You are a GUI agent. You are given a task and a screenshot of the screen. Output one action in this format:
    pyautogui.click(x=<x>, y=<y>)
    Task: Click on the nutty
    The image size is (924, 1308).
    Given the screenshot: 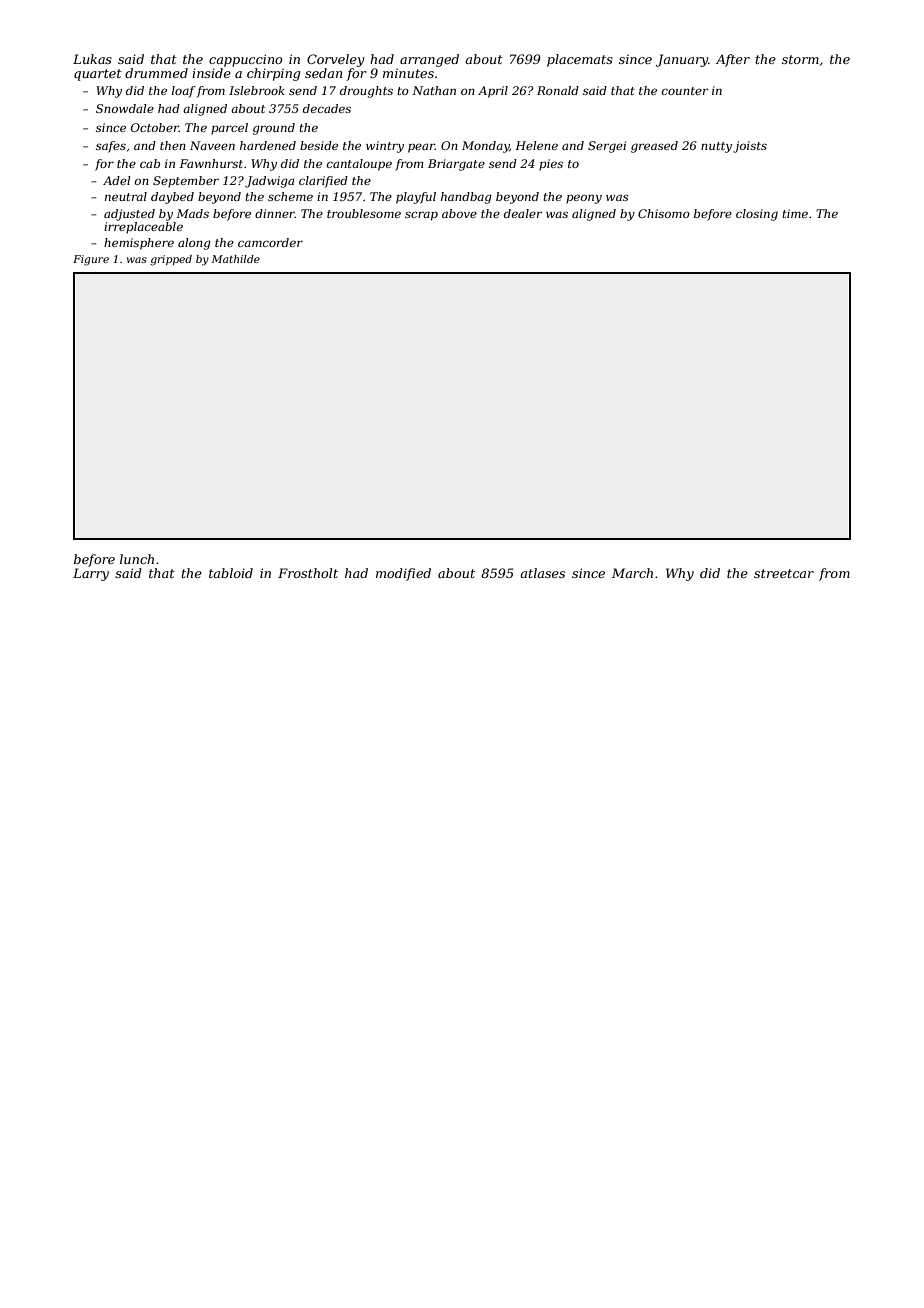 What is the action you would take?
    pyautogui.click(x=716, y=147)
